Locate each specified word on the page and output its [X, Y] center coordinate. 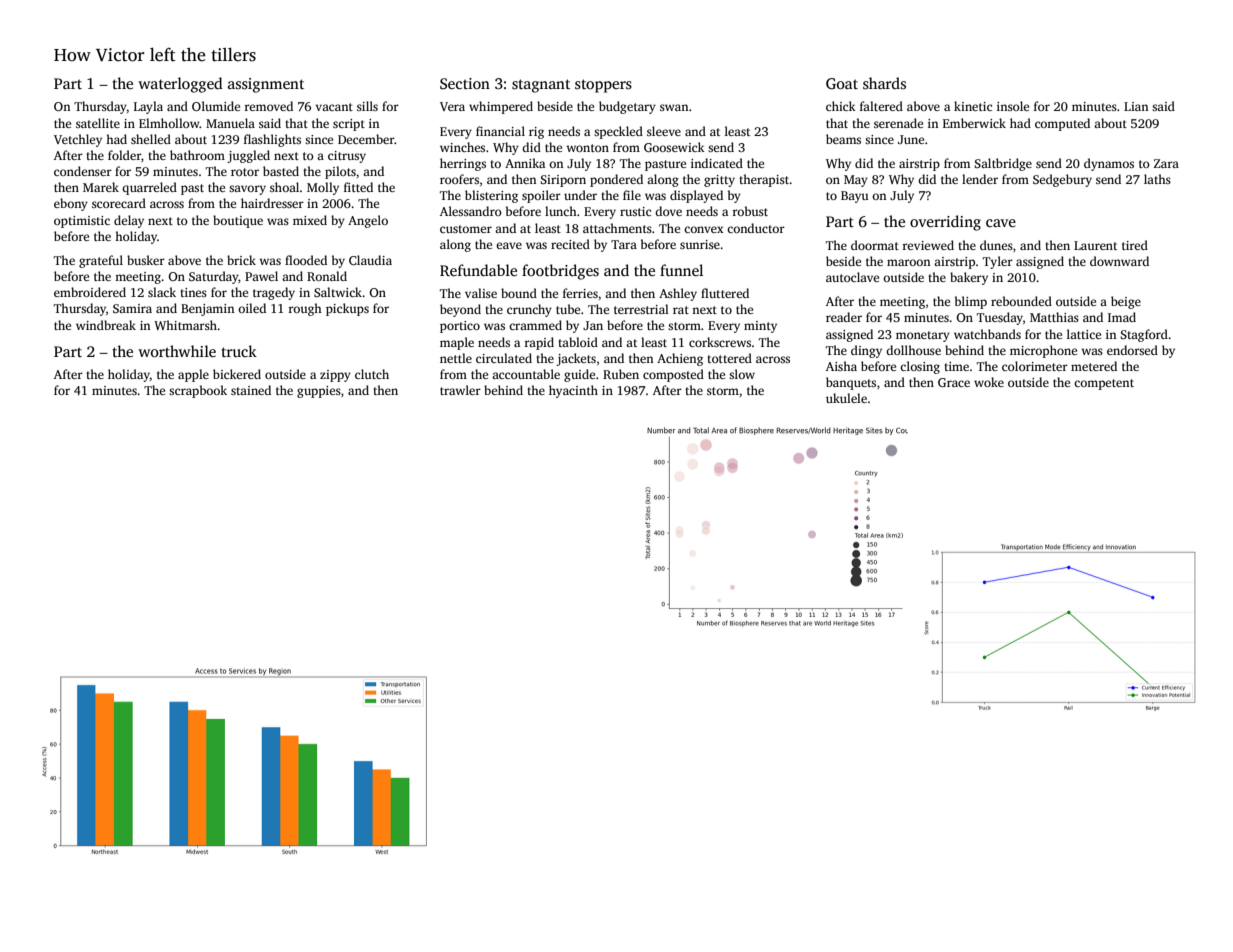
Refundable [478, 270]
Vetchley [78, 140]
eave [509, 245]
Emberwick [974, 123]
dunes [996, 245]
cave [1001, 223]
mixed [310, 220]
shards [884, 83]
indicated [717, 163]
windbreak [106, 325]
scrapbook [198, 391]
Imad [1122, 317]
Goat [842, 83]
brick [241, 260]
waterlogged [180, 85]
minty [760, 327]
